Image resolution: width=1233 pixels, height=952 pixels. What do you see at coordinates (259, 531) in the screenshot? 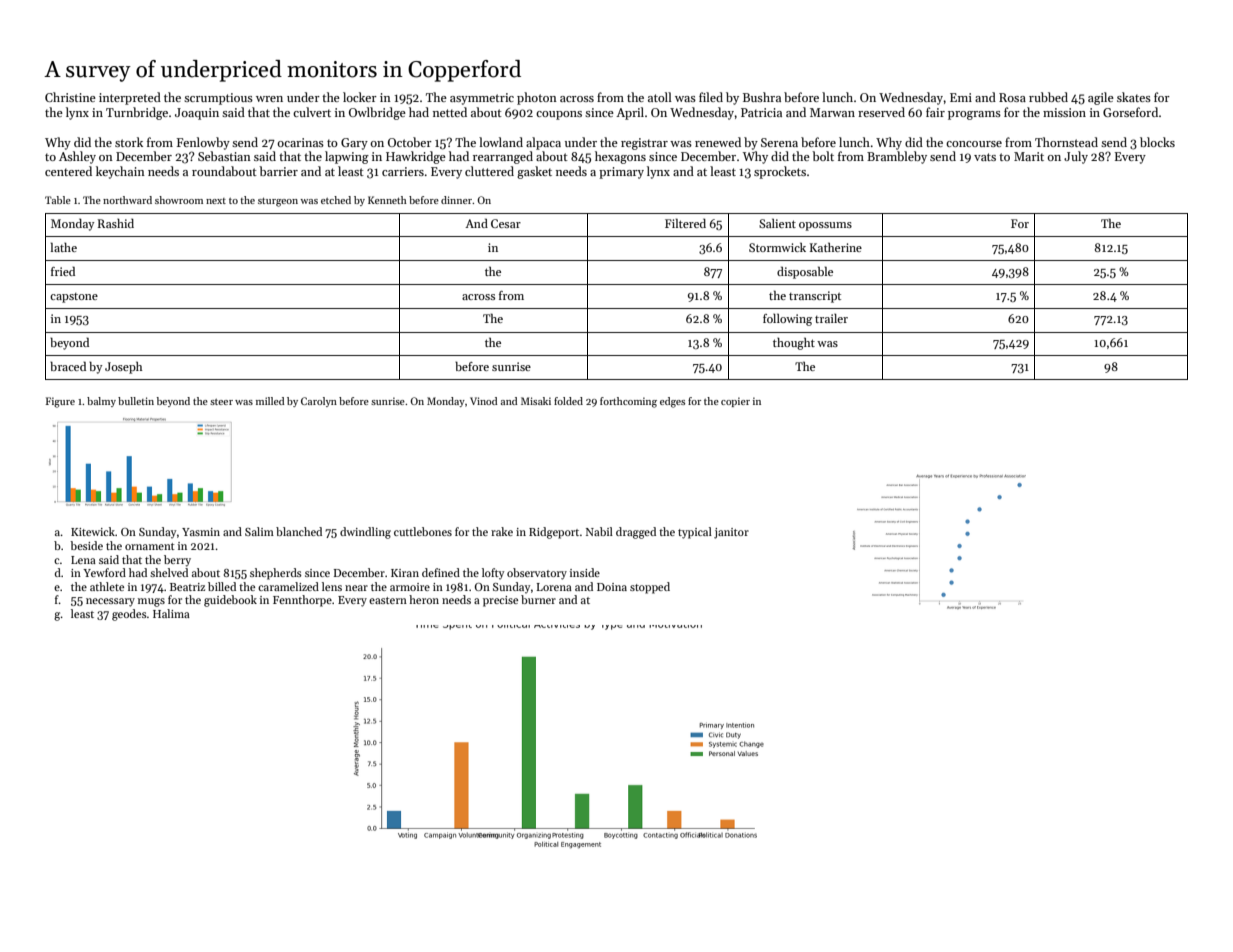
I see `Salim` at bounding box center [259, 531].
